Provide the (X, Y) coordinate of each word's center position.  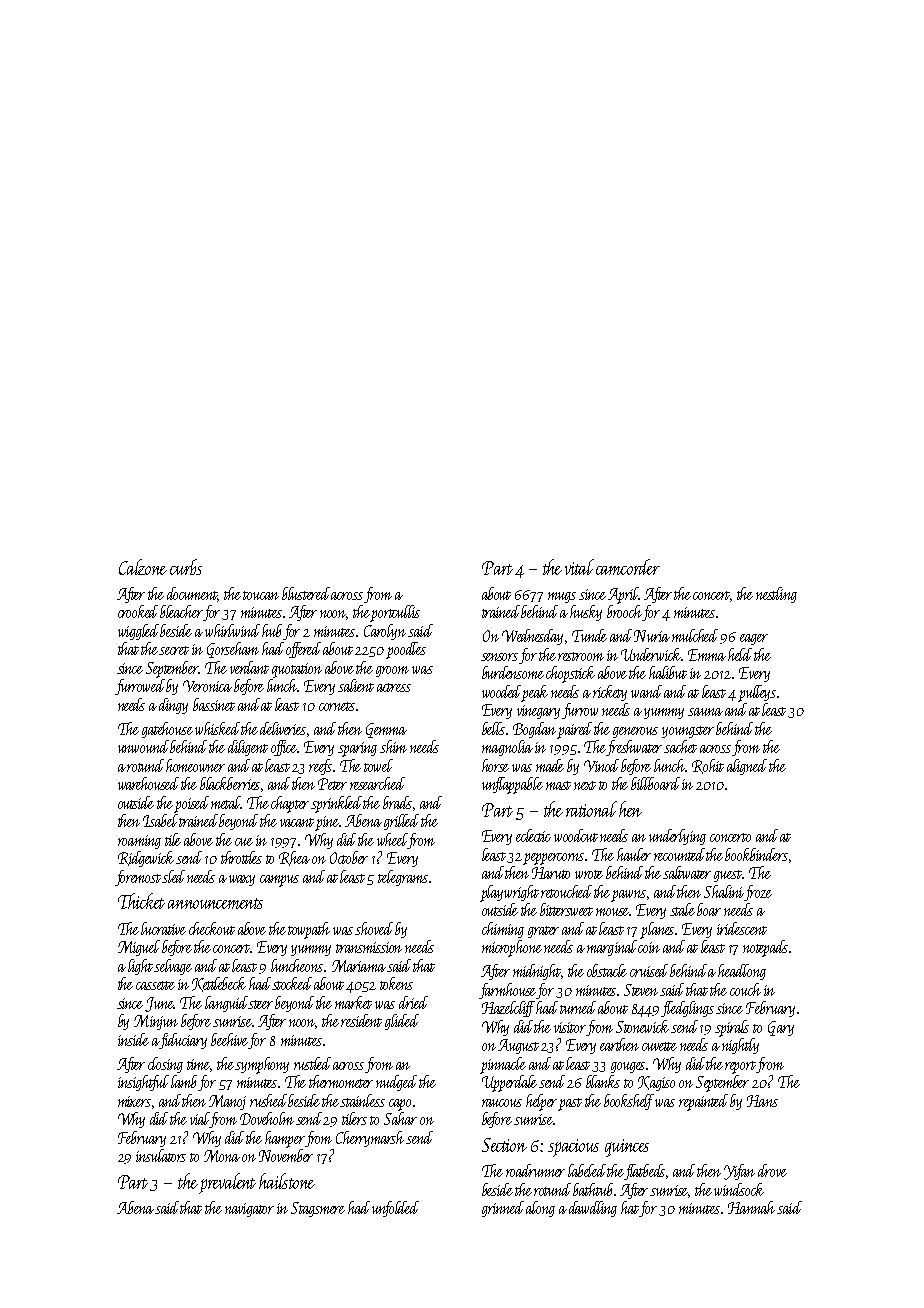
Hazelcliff (509, 1009)
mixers (134, 1101)
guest (728, 876)
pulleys (757, 693)
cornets (337, 706)
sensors (499, 657)
